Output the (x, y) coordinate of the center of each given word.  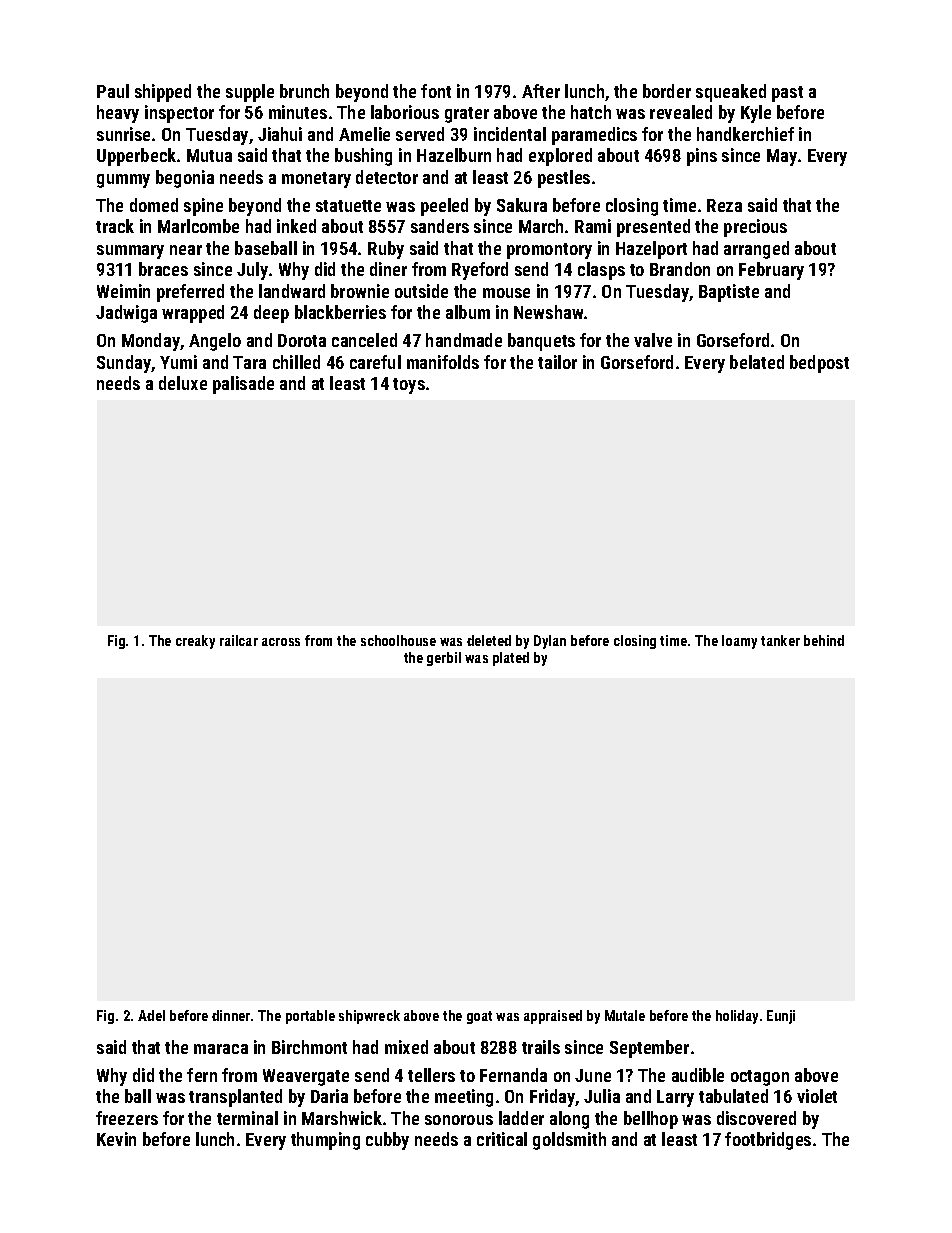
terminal (247, 1118)
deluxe (183, 383)
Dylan (550, 642)
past (787, 94)
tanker (780, 640)
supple (250, 93)
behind (824, 640)
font (436, 91)
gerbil (444, 659)
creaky (195, 642)
